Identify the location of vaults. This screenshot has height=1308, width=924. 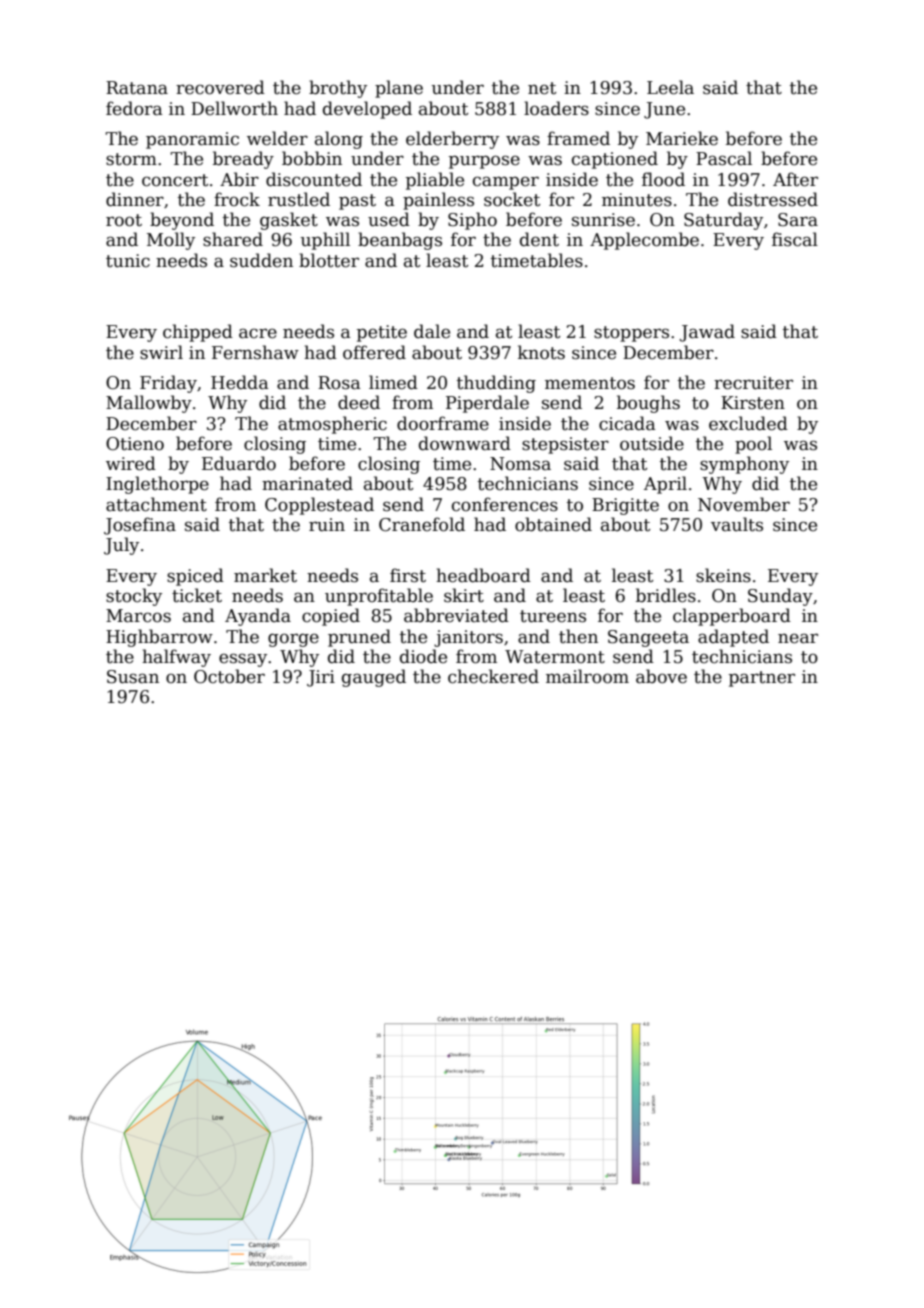
(737, 524).
